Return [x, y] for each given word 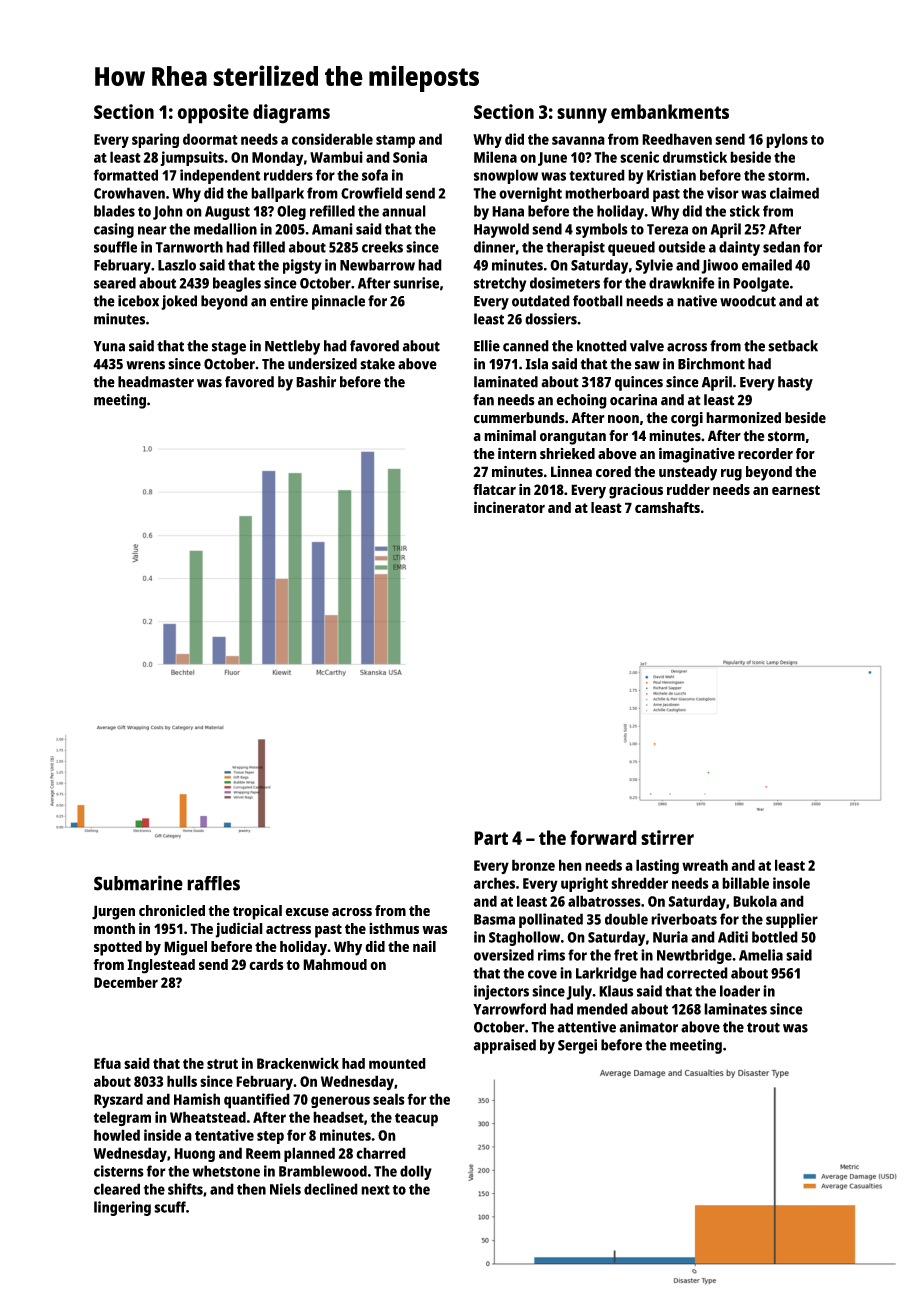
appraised [505, 1046]
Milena [495, 157]
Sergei [577, 1046]
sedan [781, 247]
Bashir [316, 382]
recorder [765, 453]
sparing [155, 140]
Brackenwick [298, 1063]
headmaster [156, 382]
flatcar [494, 489]
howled [117, 1135]
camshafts [667, 507]
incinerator [509, 507]
